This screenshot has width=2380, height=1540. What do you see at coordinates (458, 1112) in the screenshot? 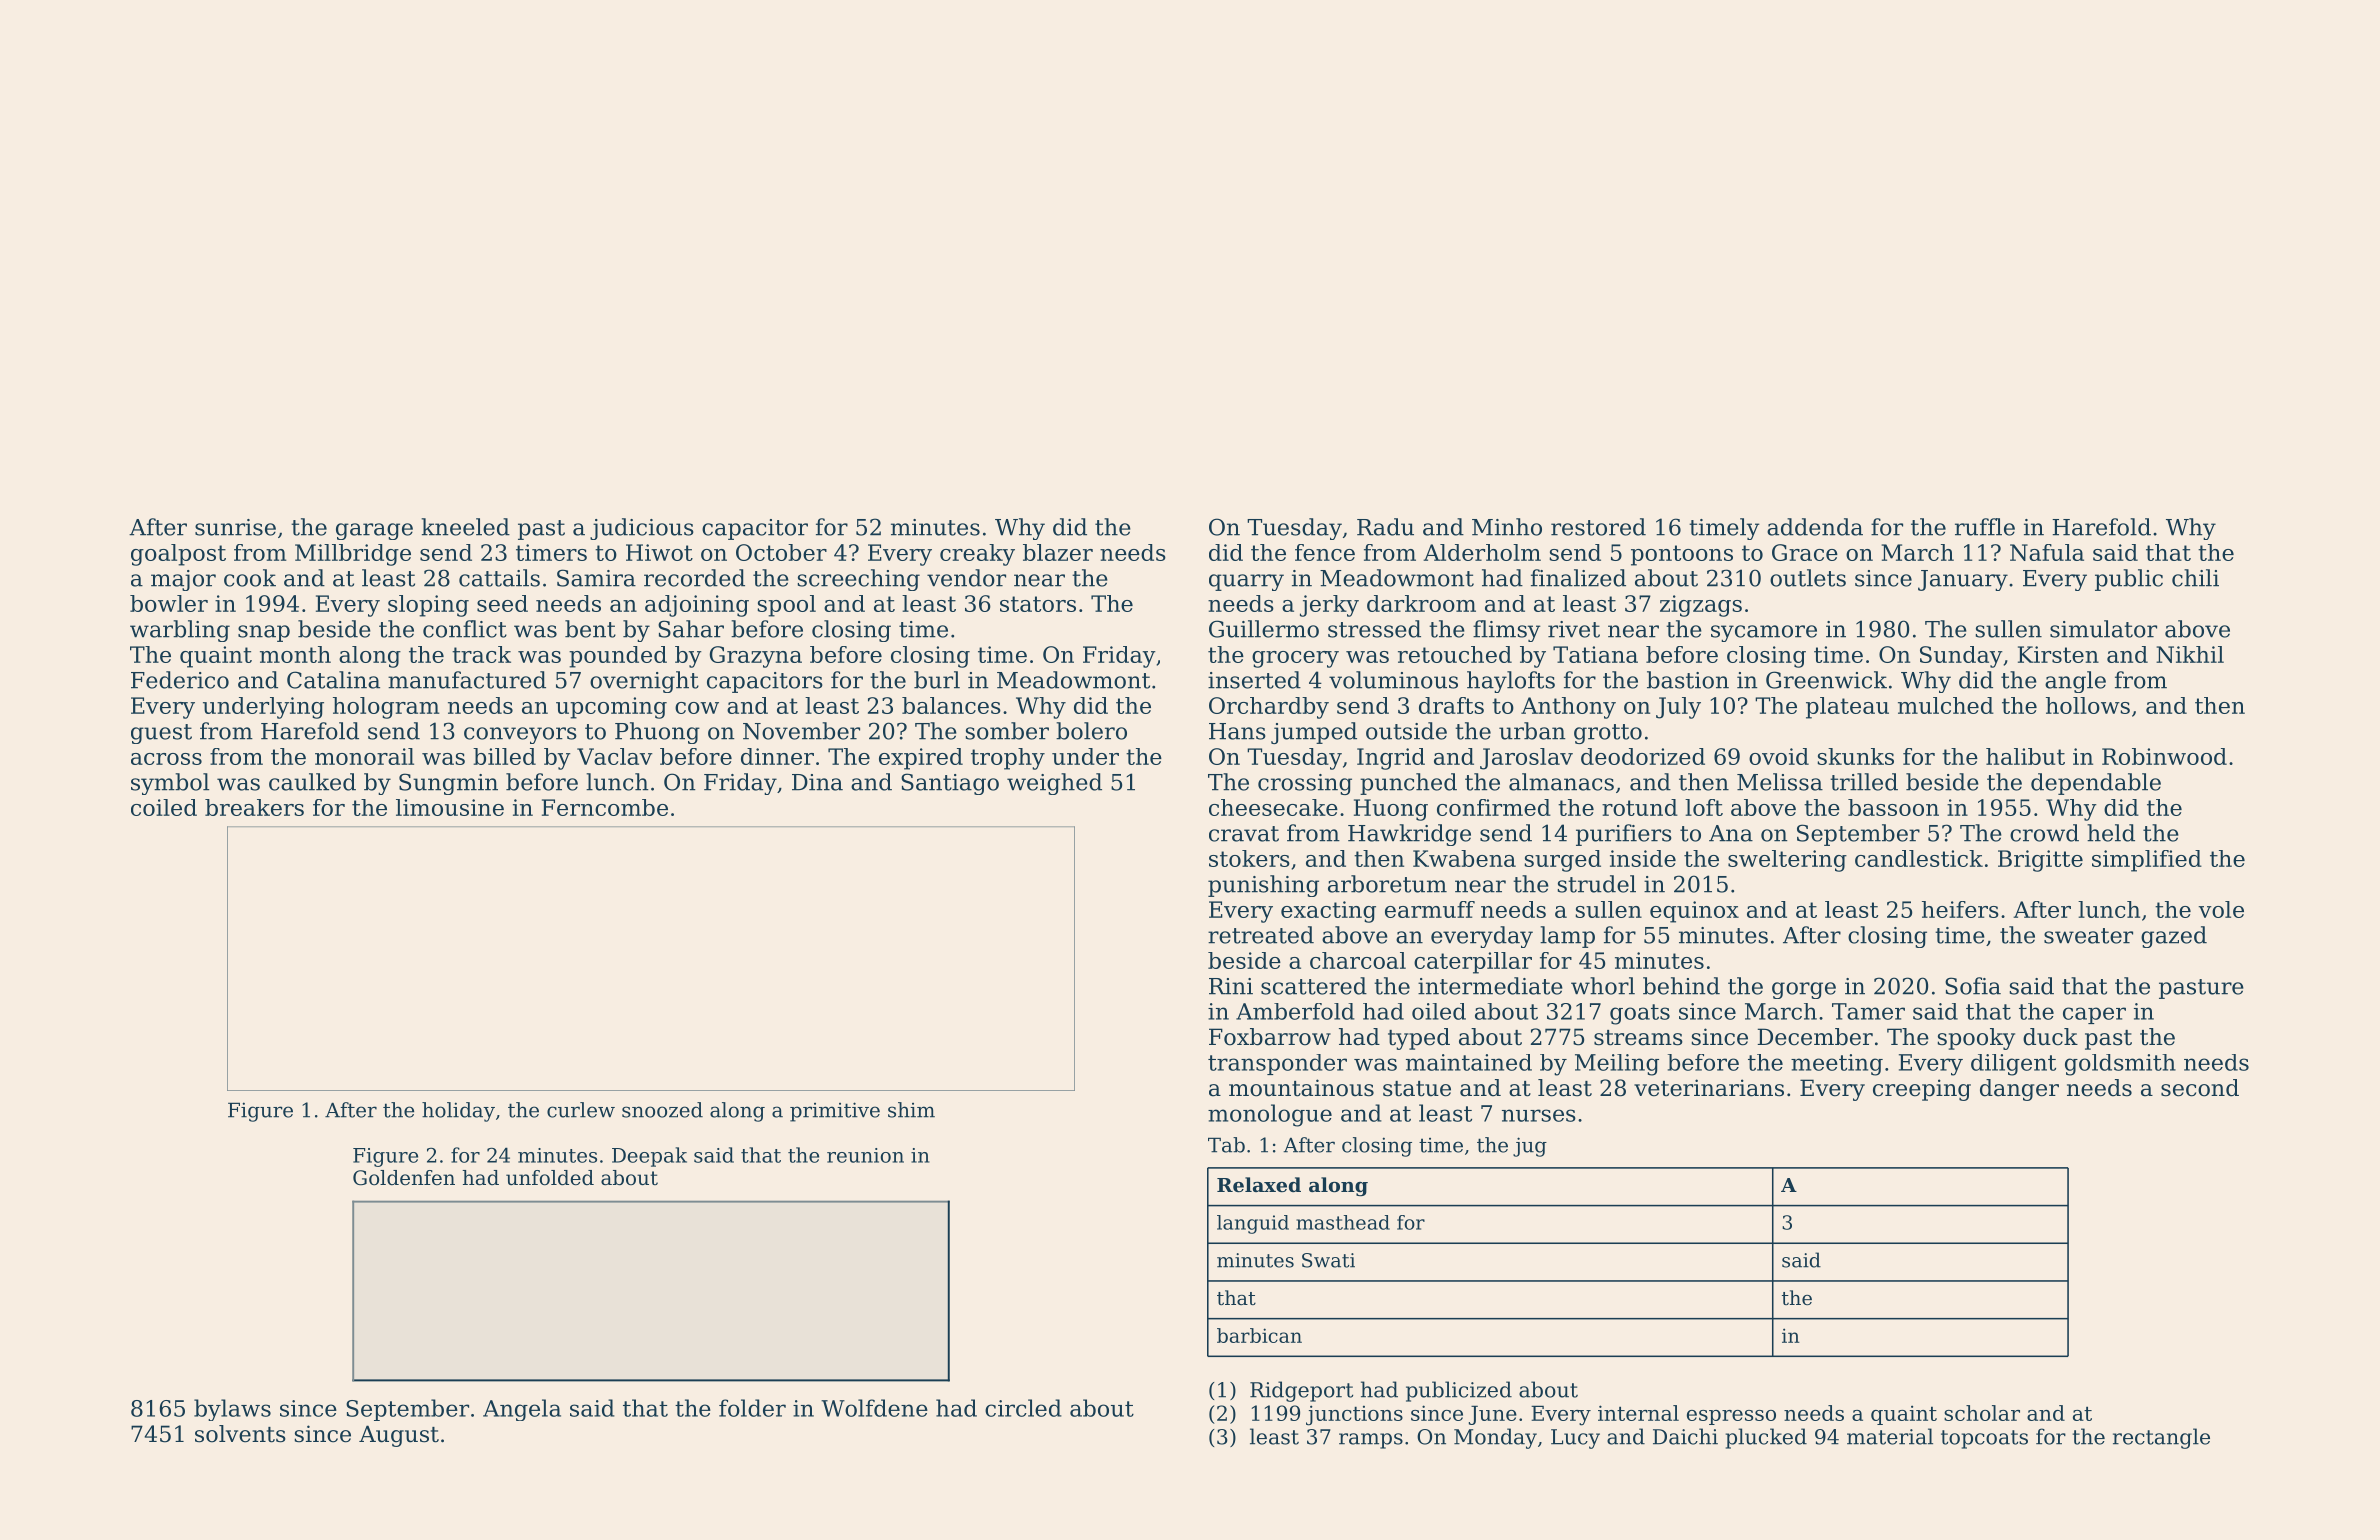
I see `holiday` at bounding box center [458, 1112].
